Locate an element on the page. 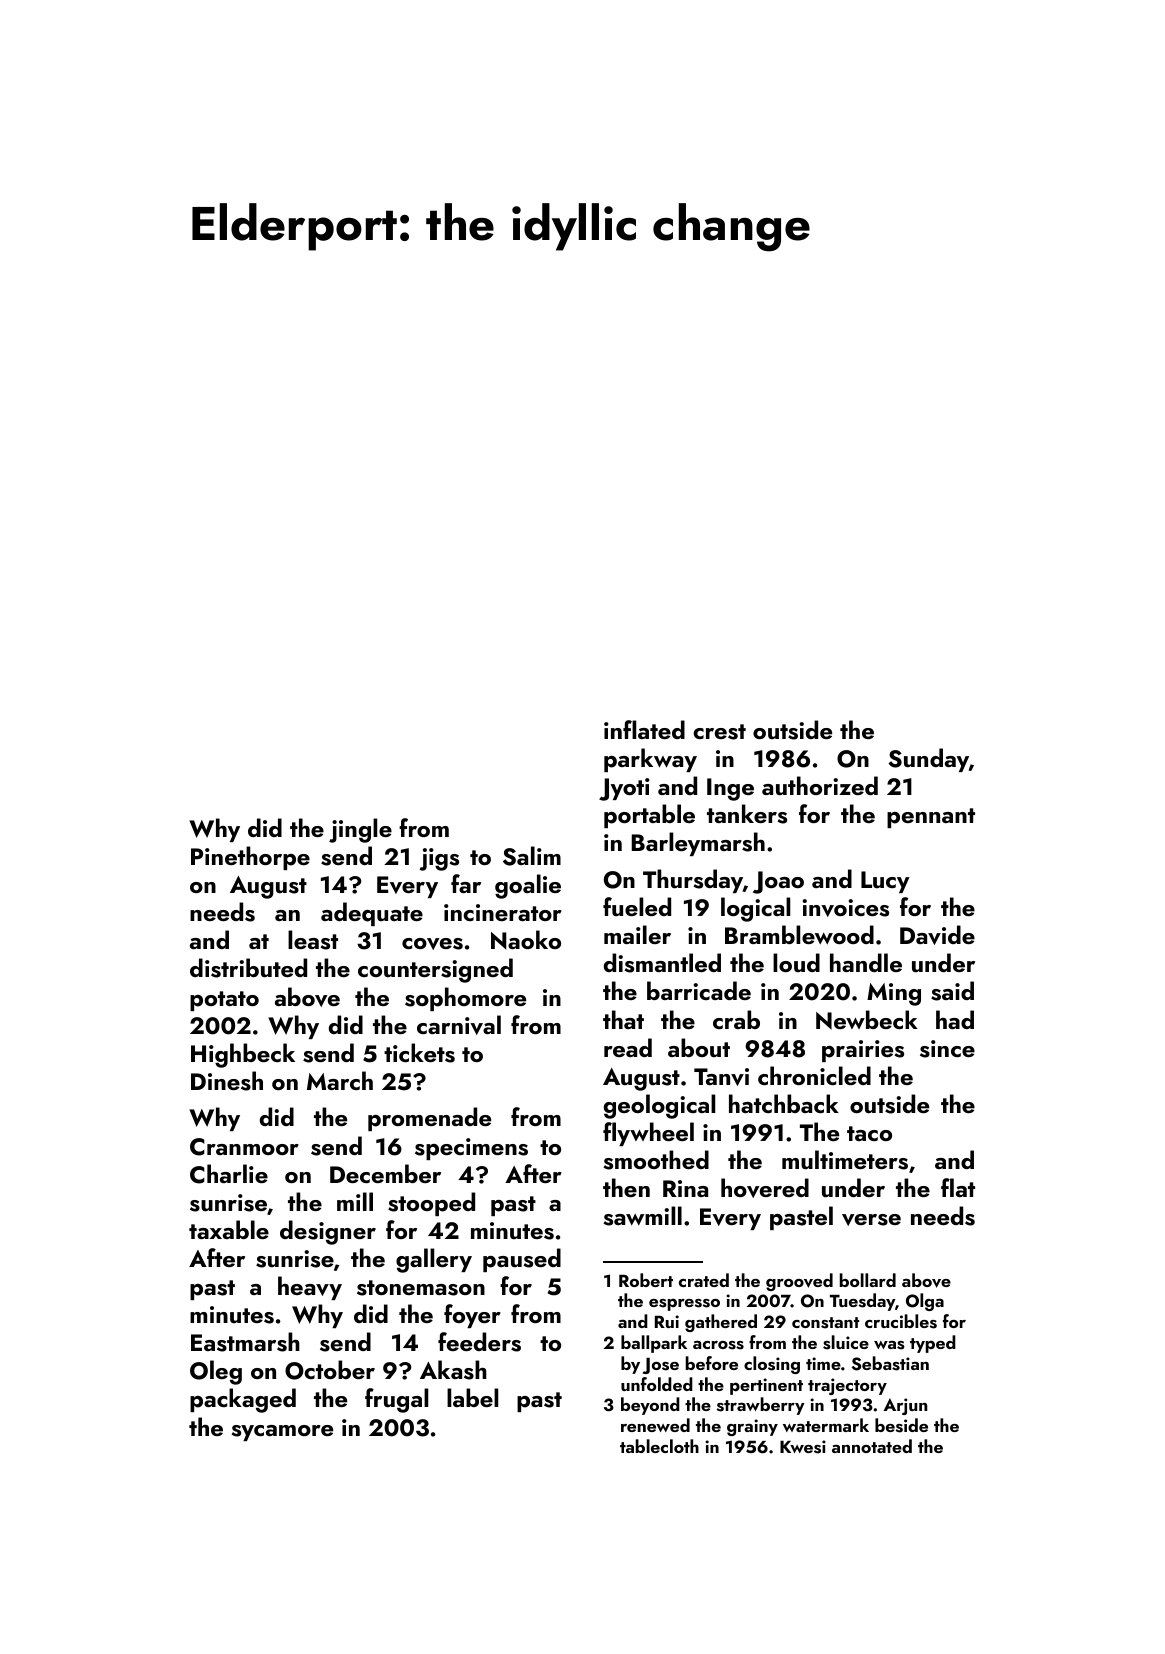 The image size is (1165, 1654). said is located at coordinates (952, 991).
